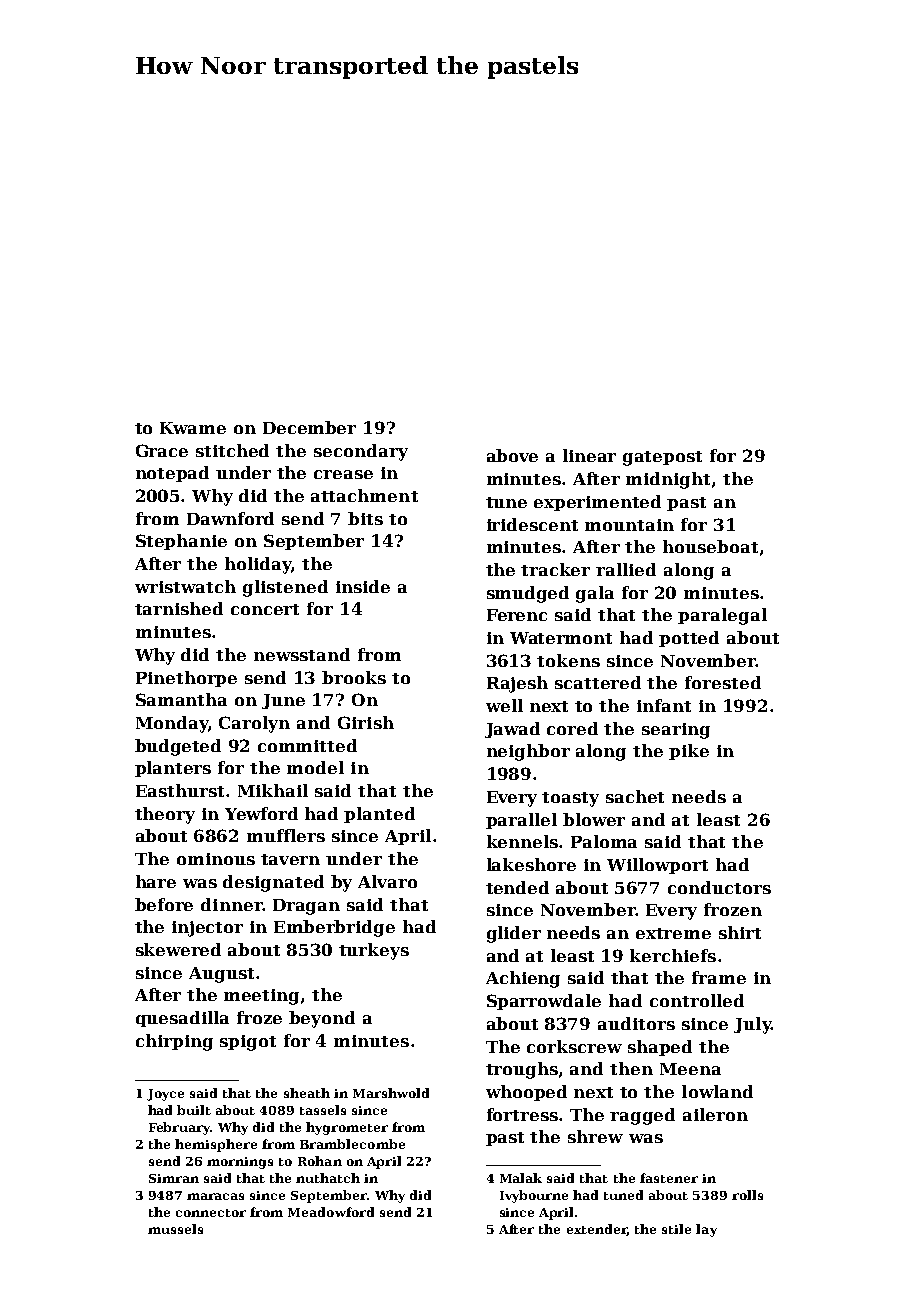  I want to click on gatepost, so click(662, 458).
